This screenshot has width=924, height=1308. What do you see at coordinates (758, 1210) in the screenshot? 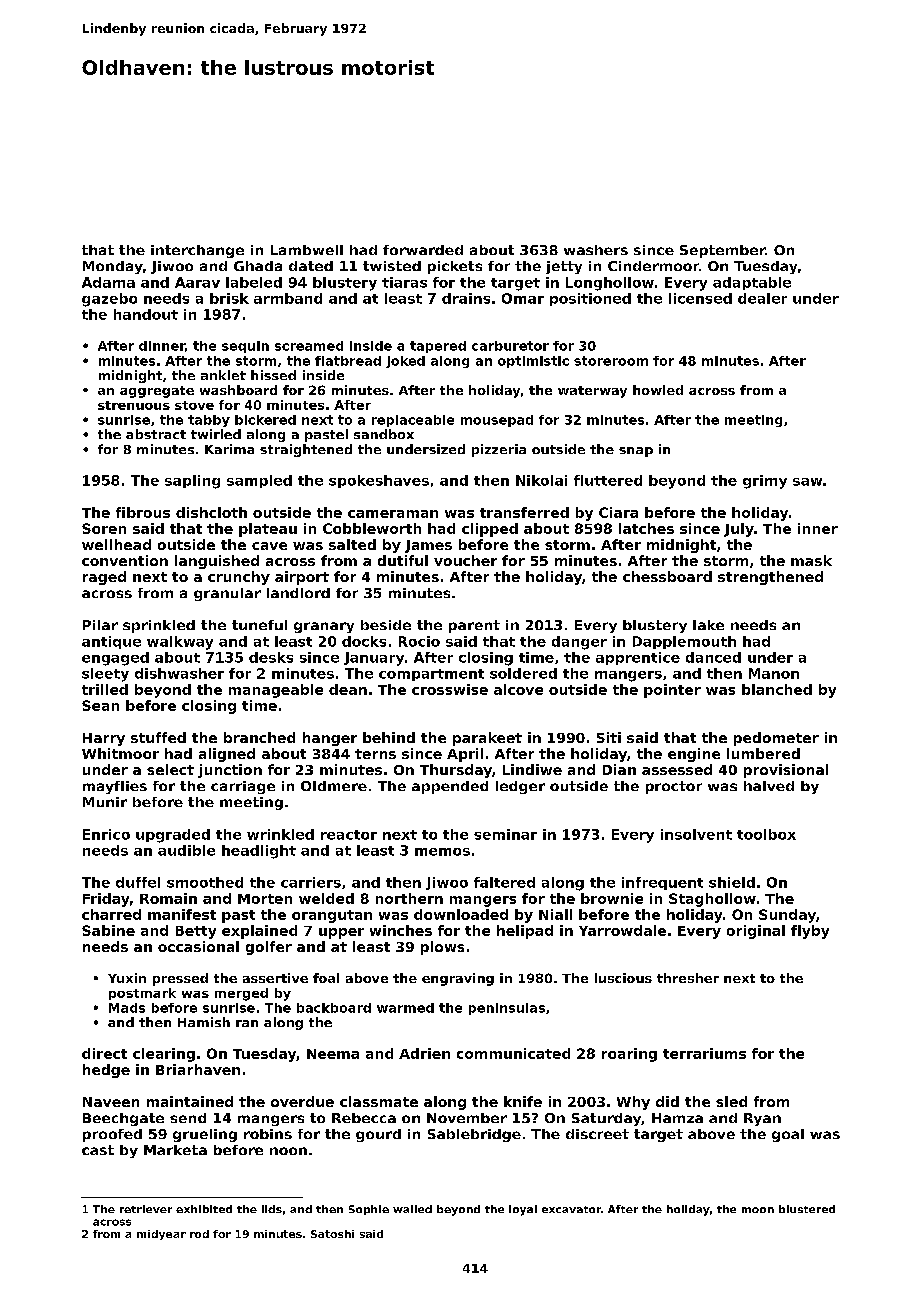
I see `moon` at bounding box center [758, 1210].
